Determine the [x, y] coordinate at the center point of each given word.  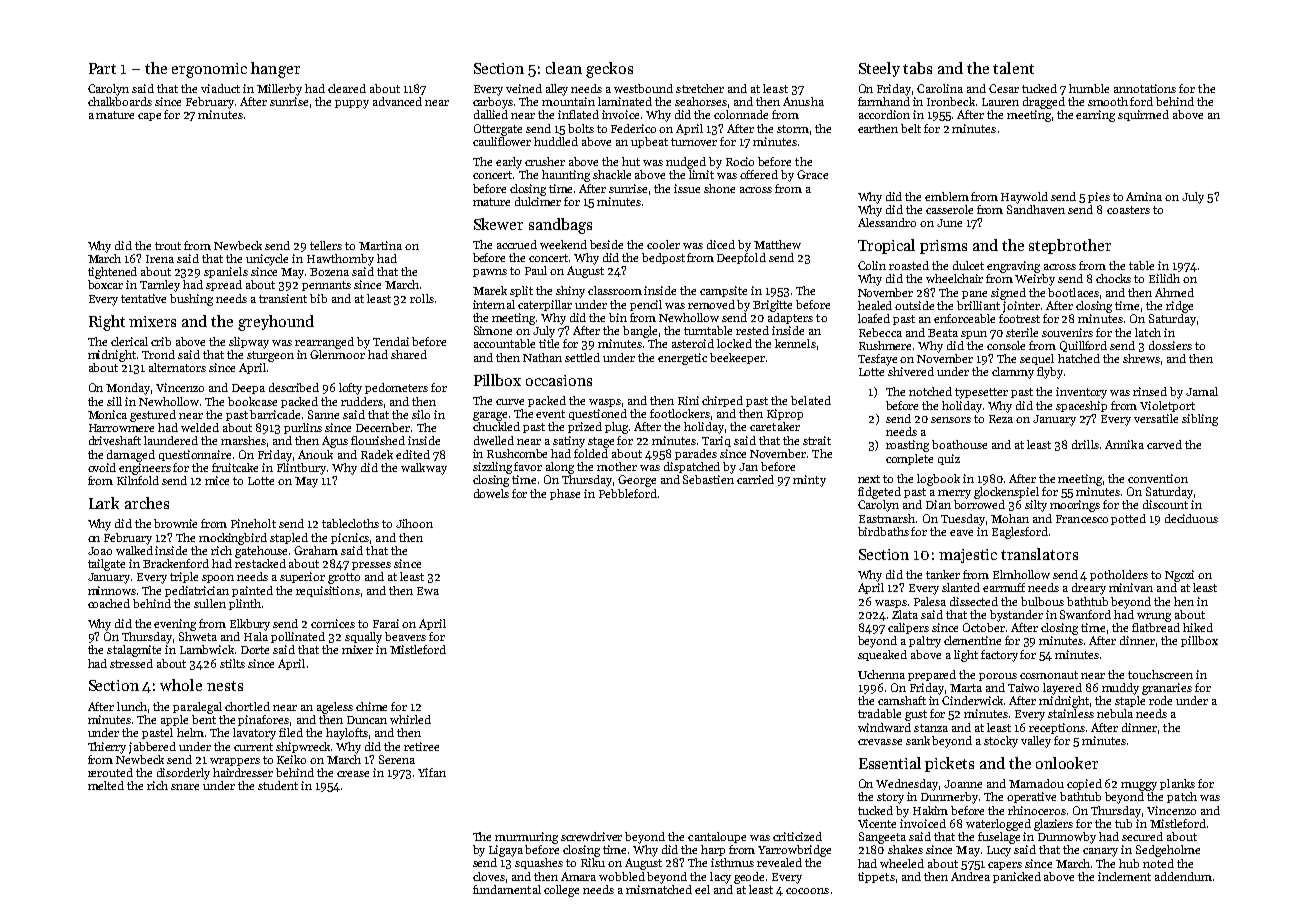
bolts [581, 128]
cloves [489, 876]
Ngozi [1179, 576]
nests [225, 686]
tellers [326, 245]
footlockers [680, 413]
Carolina [940, 88]
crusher [545, 161]
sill [114, 401]
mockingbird [233, 539]
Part [102, 68]
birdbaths [883, 531]
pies [1099, 197]
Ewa [428, 591]
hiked [1198, 627]
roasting [907, 446]
